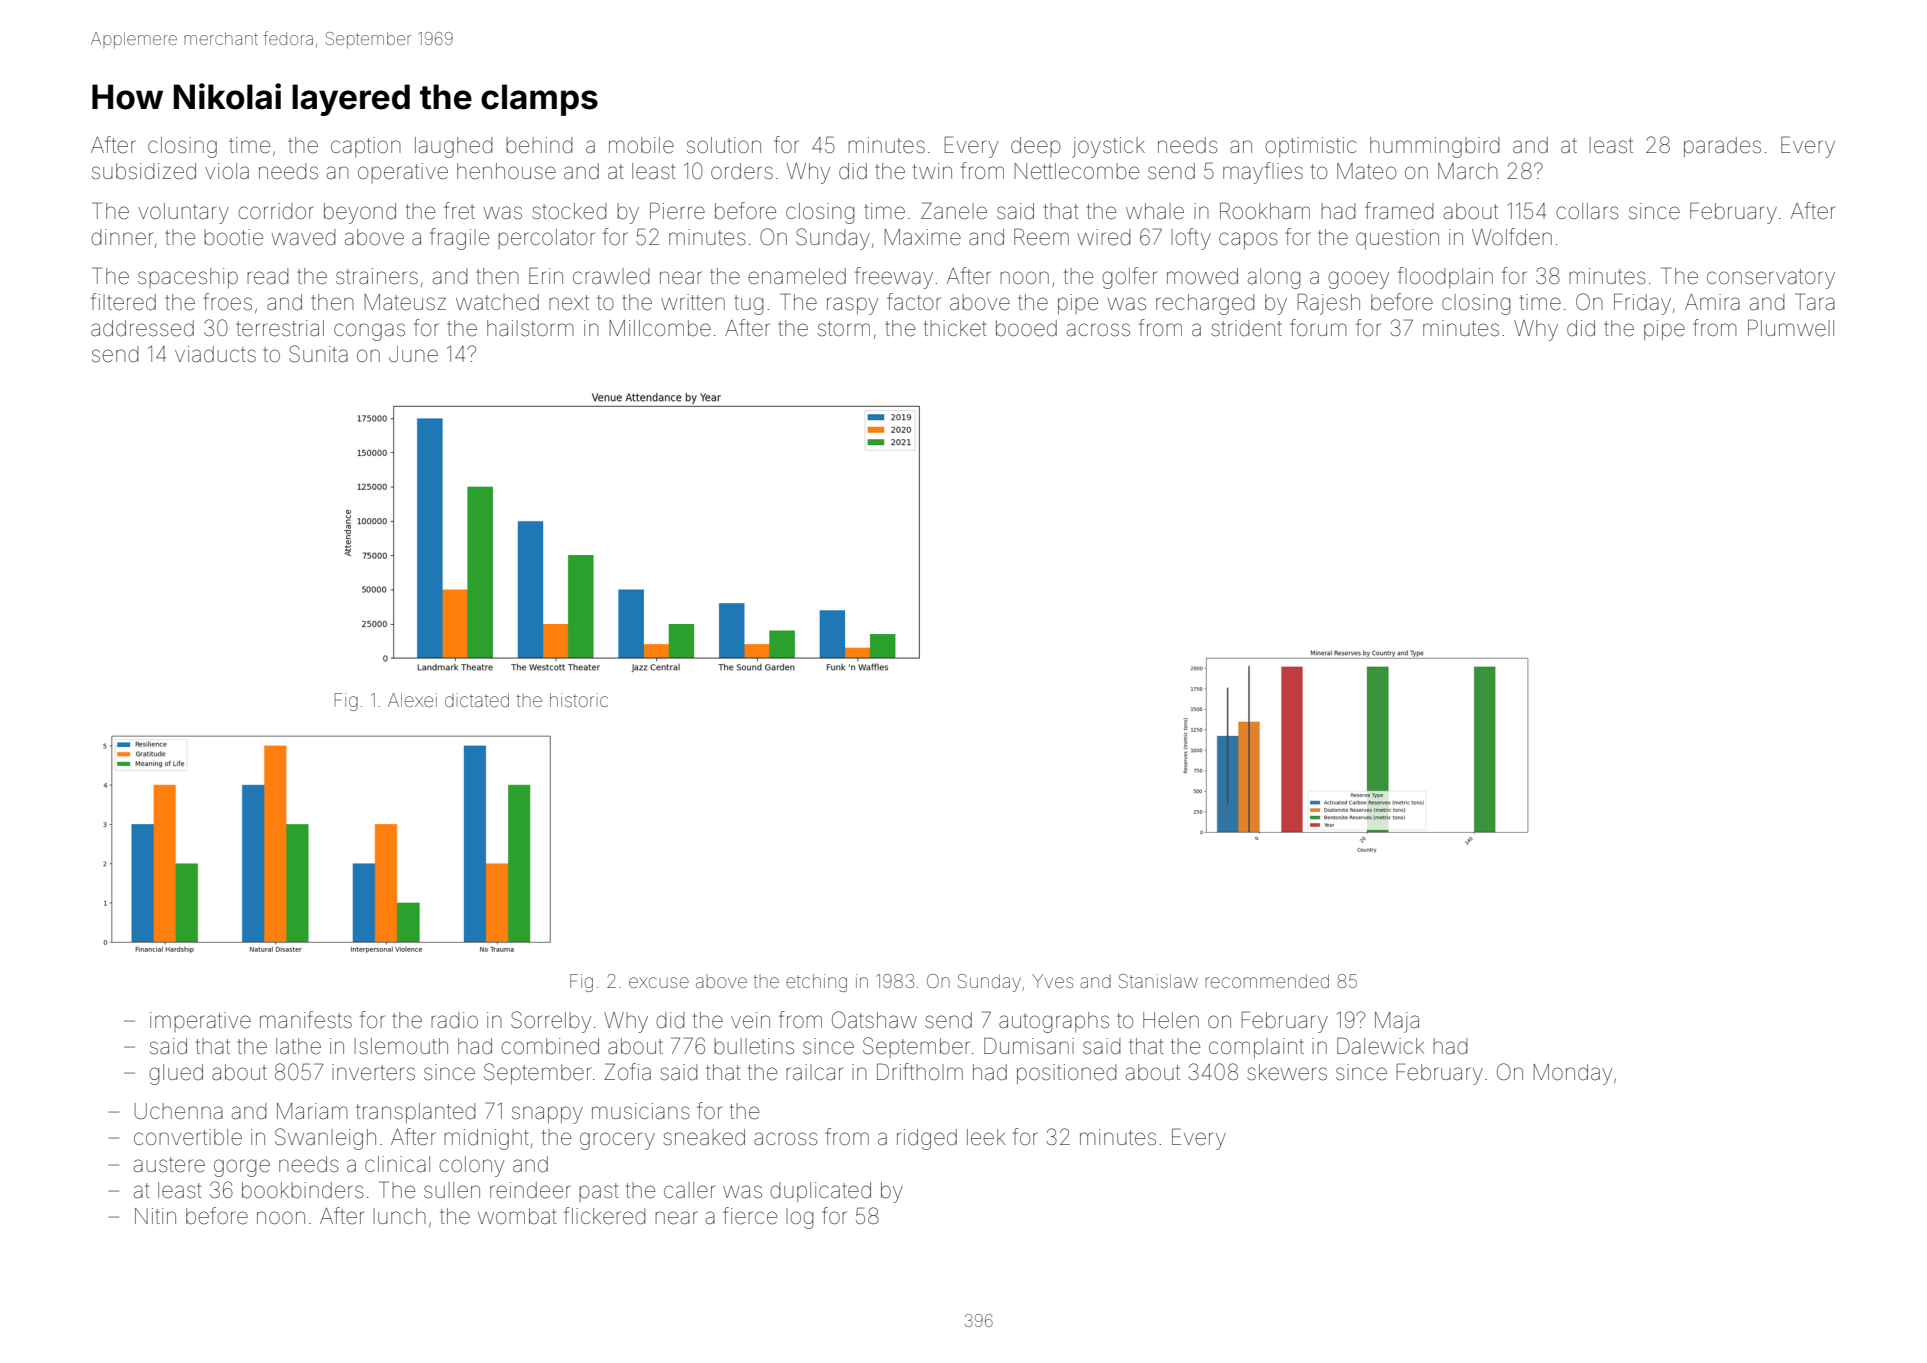  What do you see at coordinates (1267, 981) in the document?
I see `recommended` at bounding box center [1267, 981].
